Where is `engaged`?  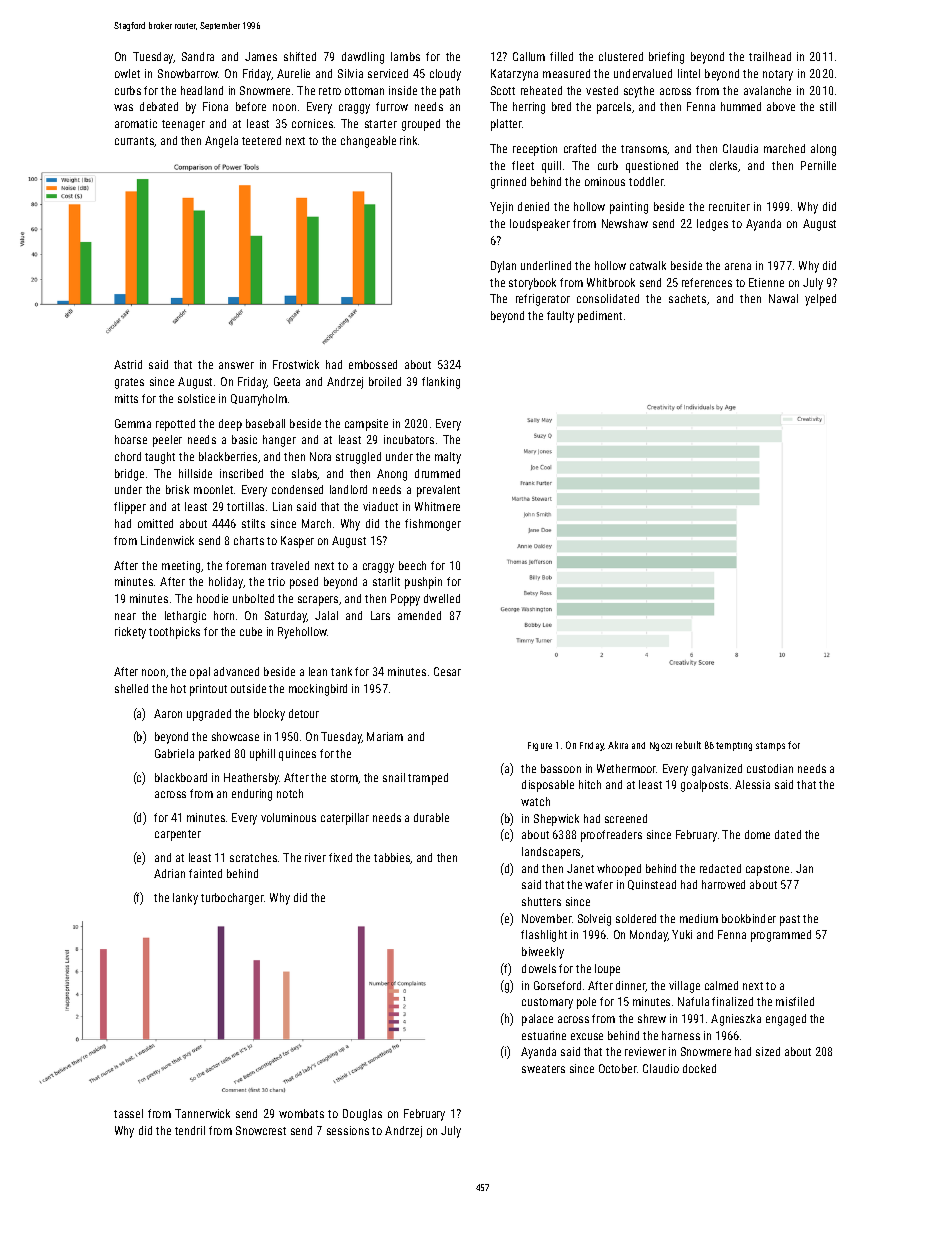 engaged is located at coordinates (786, 1020).
